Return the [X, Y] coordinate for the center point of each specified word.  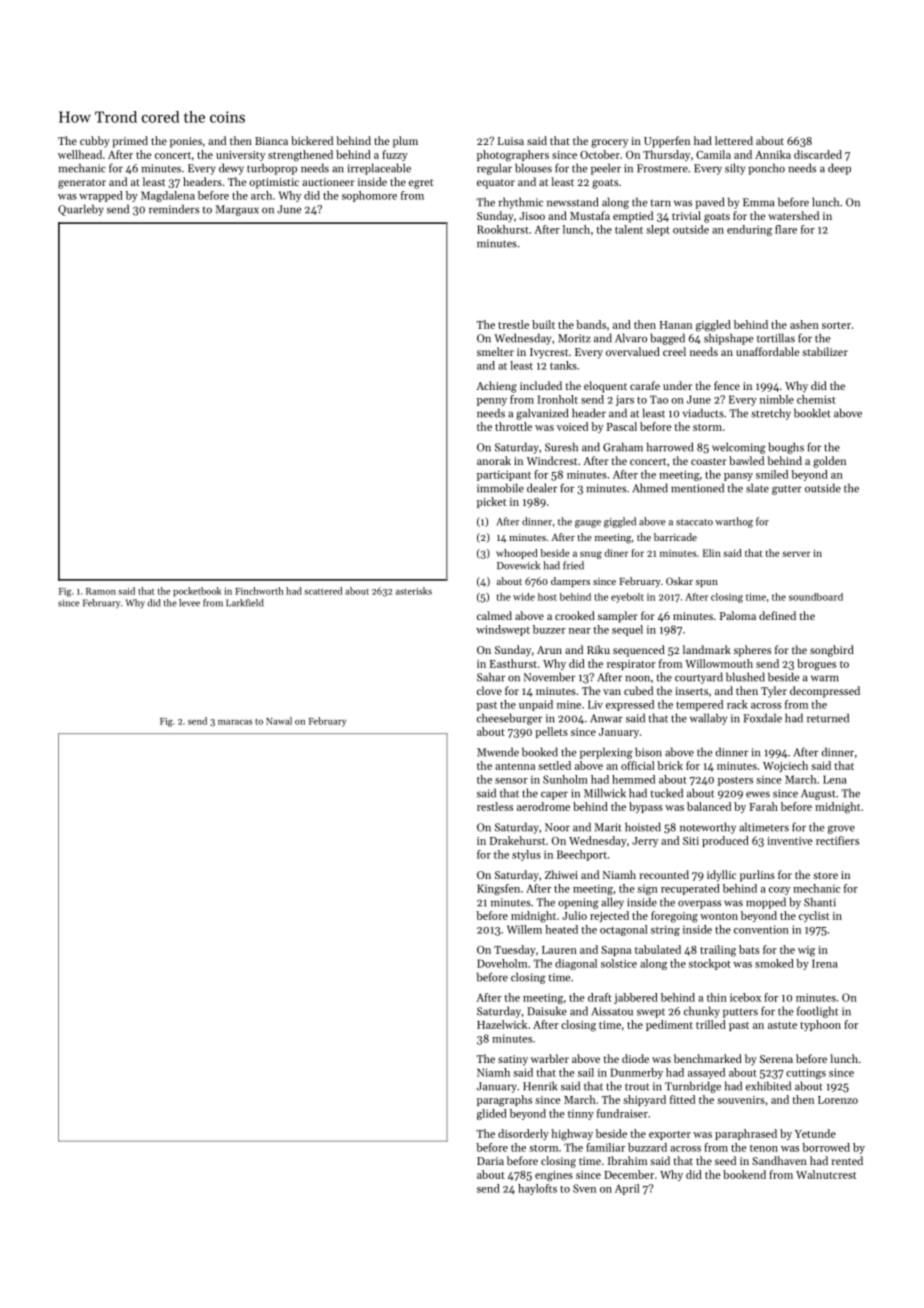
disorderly [523, 1134]
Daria [490, 1161]
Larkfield [245, 603]
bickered [312, 140]
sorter [836, 325]
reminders [174, 209]
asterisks [414, 591]
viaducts [703, 413]
